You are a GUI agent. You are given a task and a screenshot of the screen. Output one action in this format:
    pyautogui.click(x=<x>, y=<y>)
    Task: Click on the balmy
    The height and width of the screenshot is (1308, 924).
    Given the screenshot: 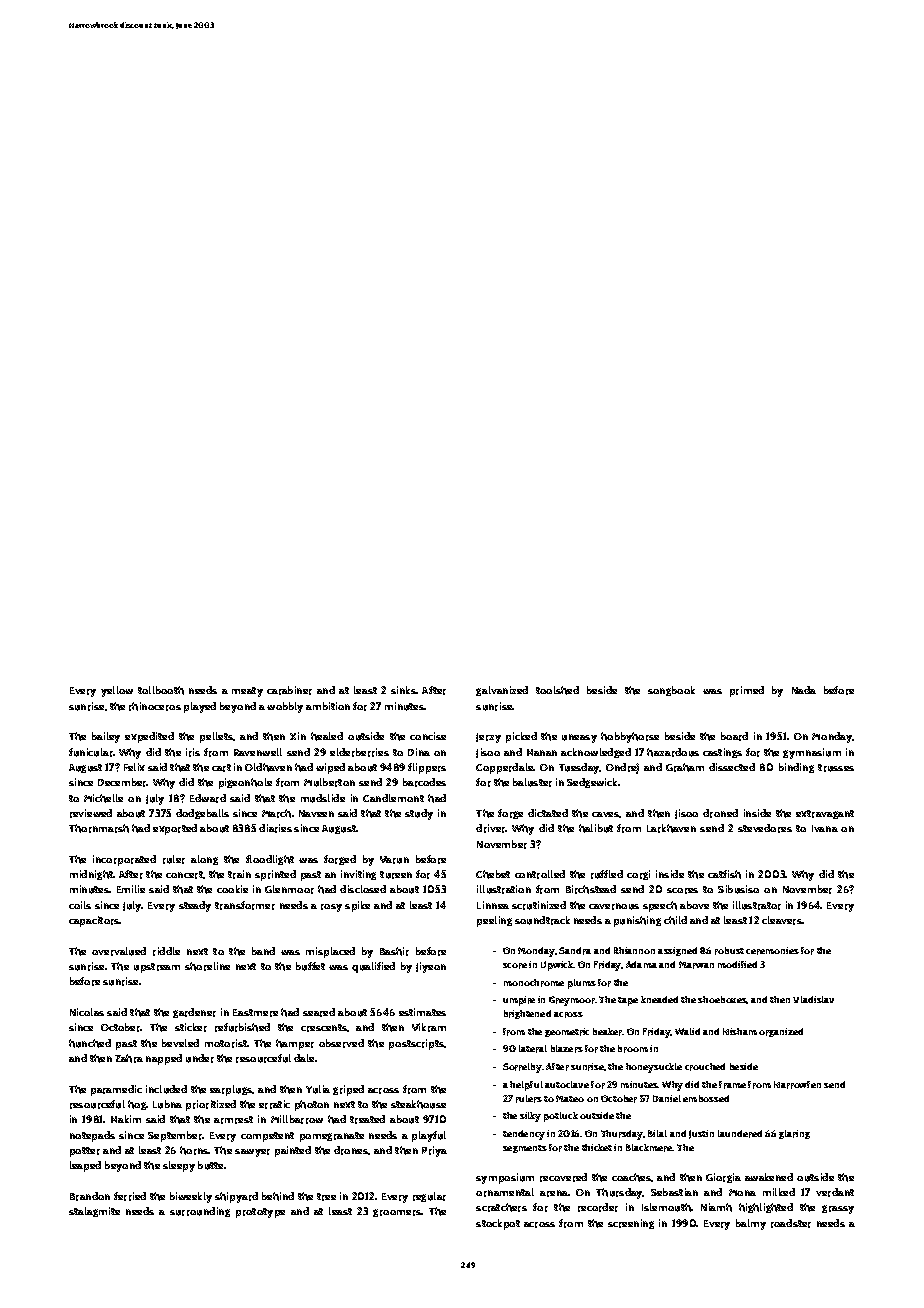 What is the action you would take?
    pyautogui.click(x=751, y=1224)
